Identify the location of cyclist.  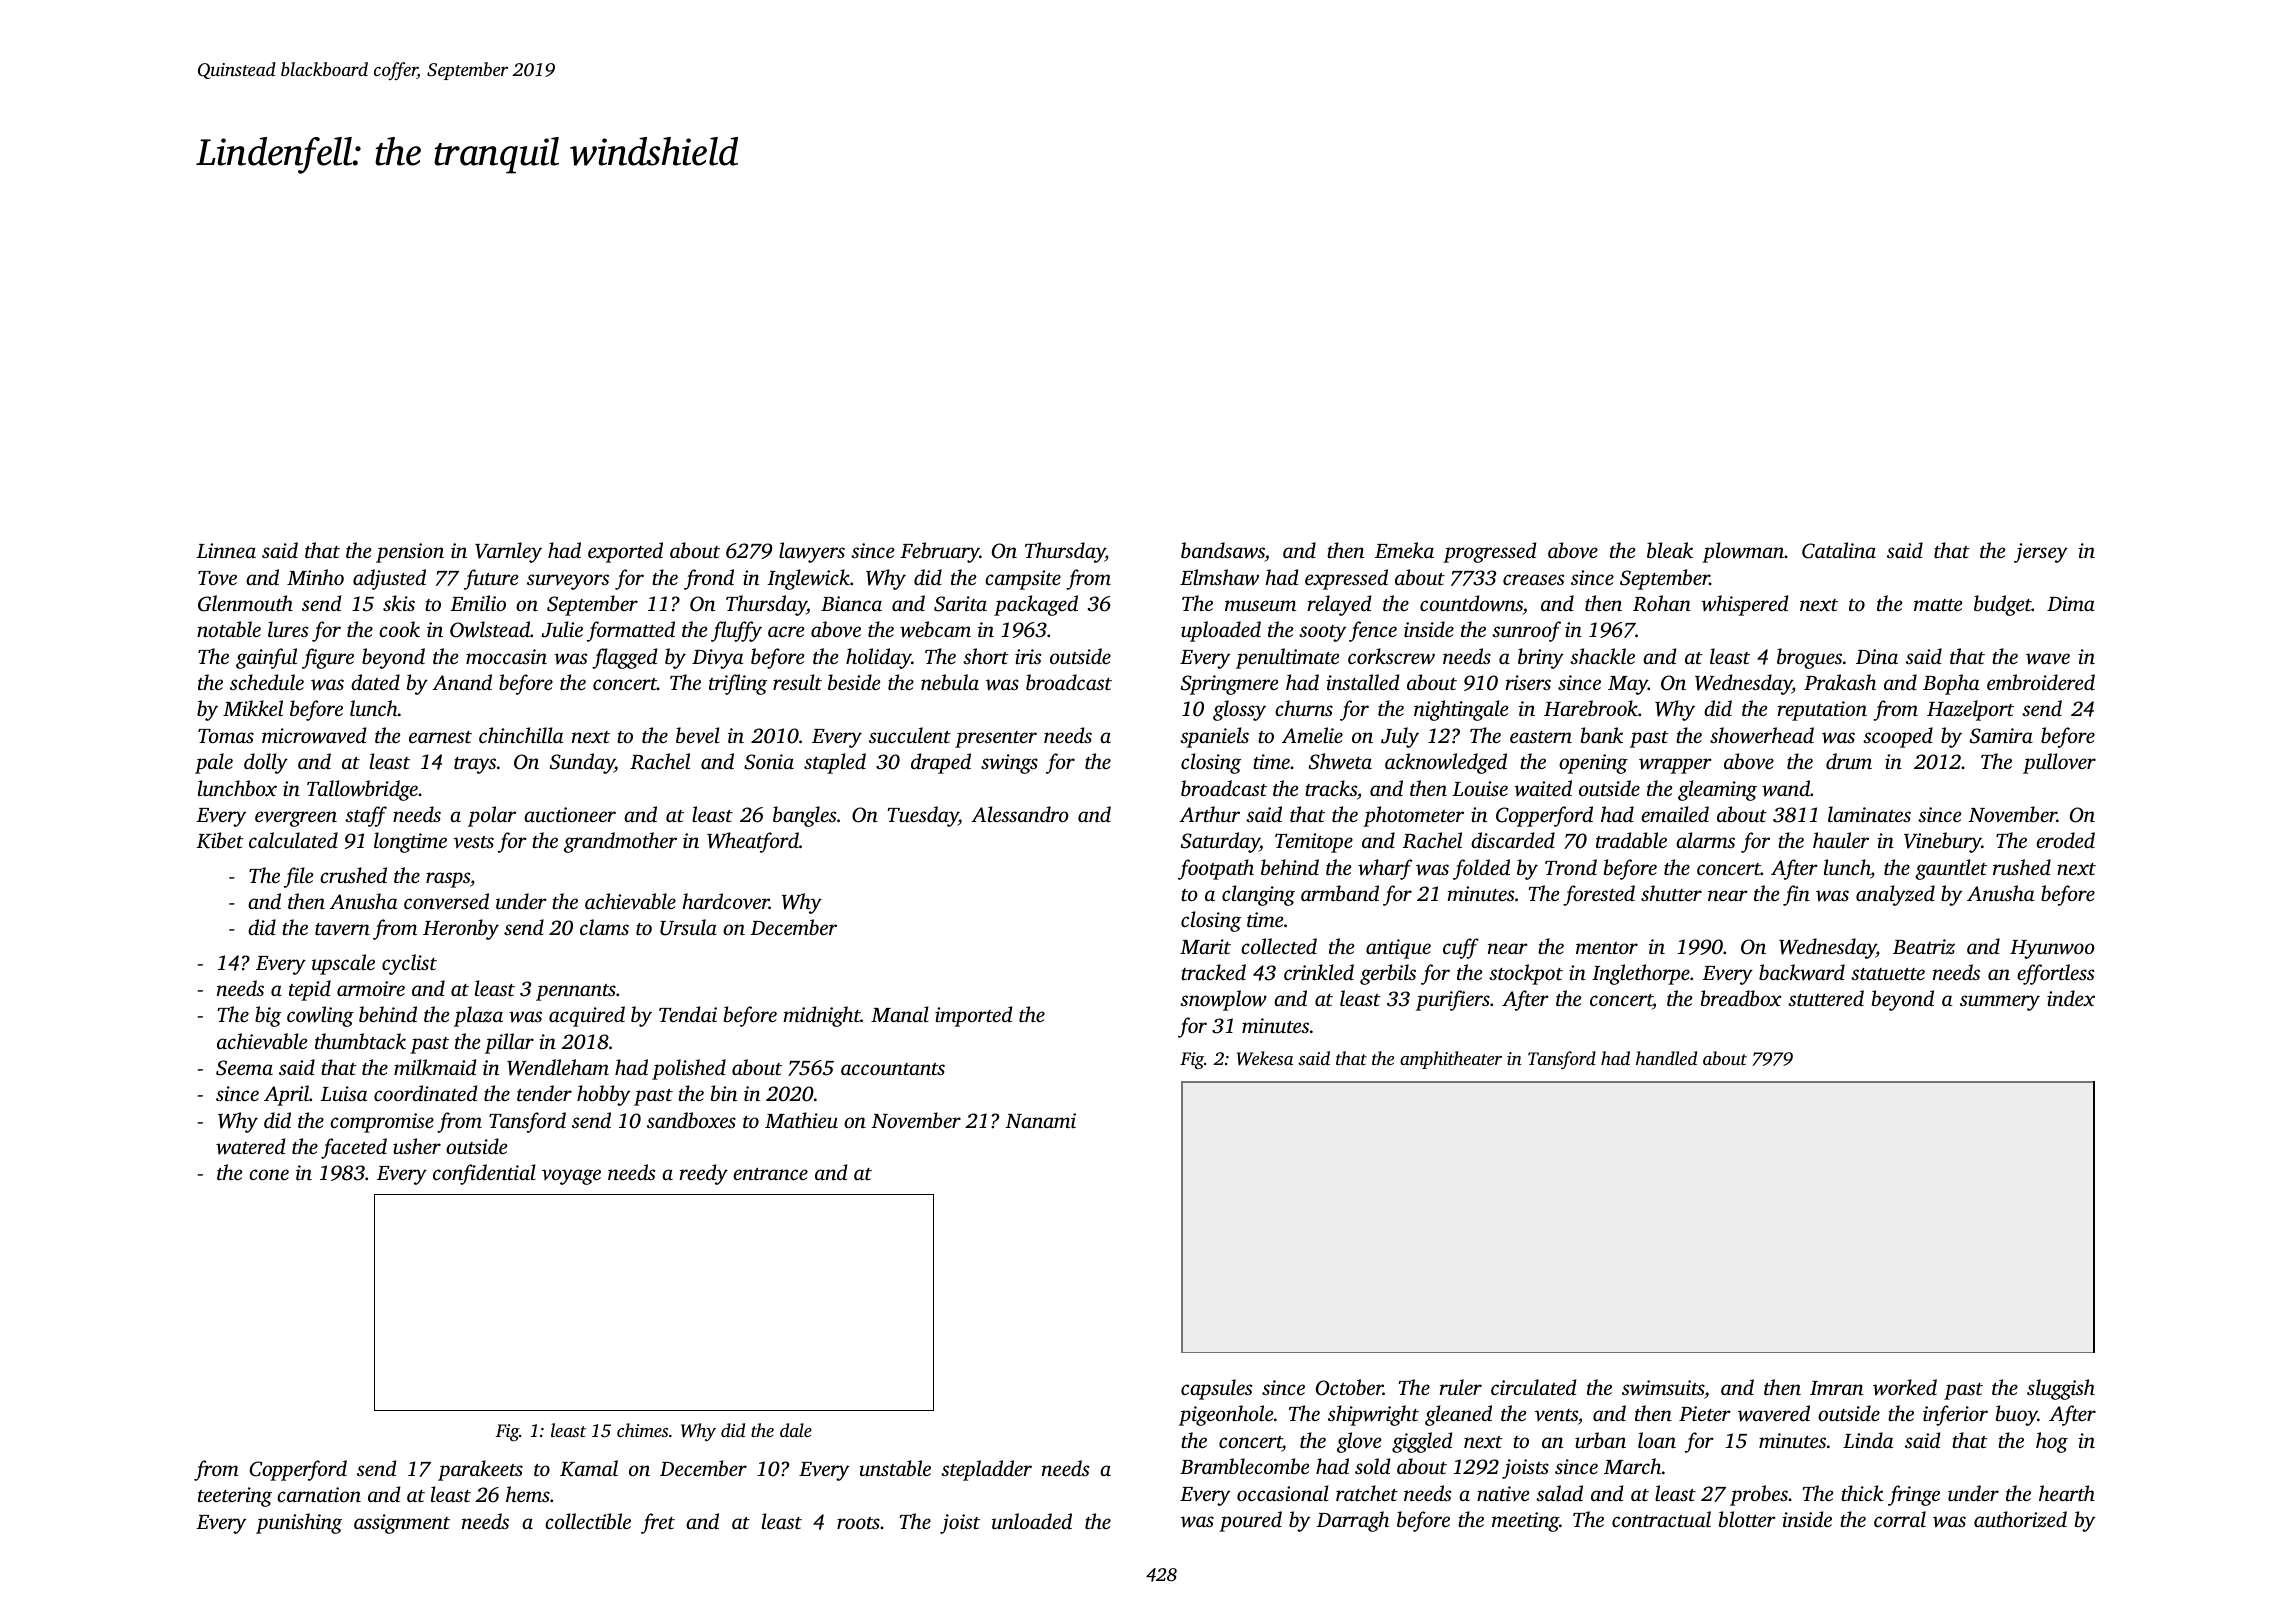
(409, 964).
